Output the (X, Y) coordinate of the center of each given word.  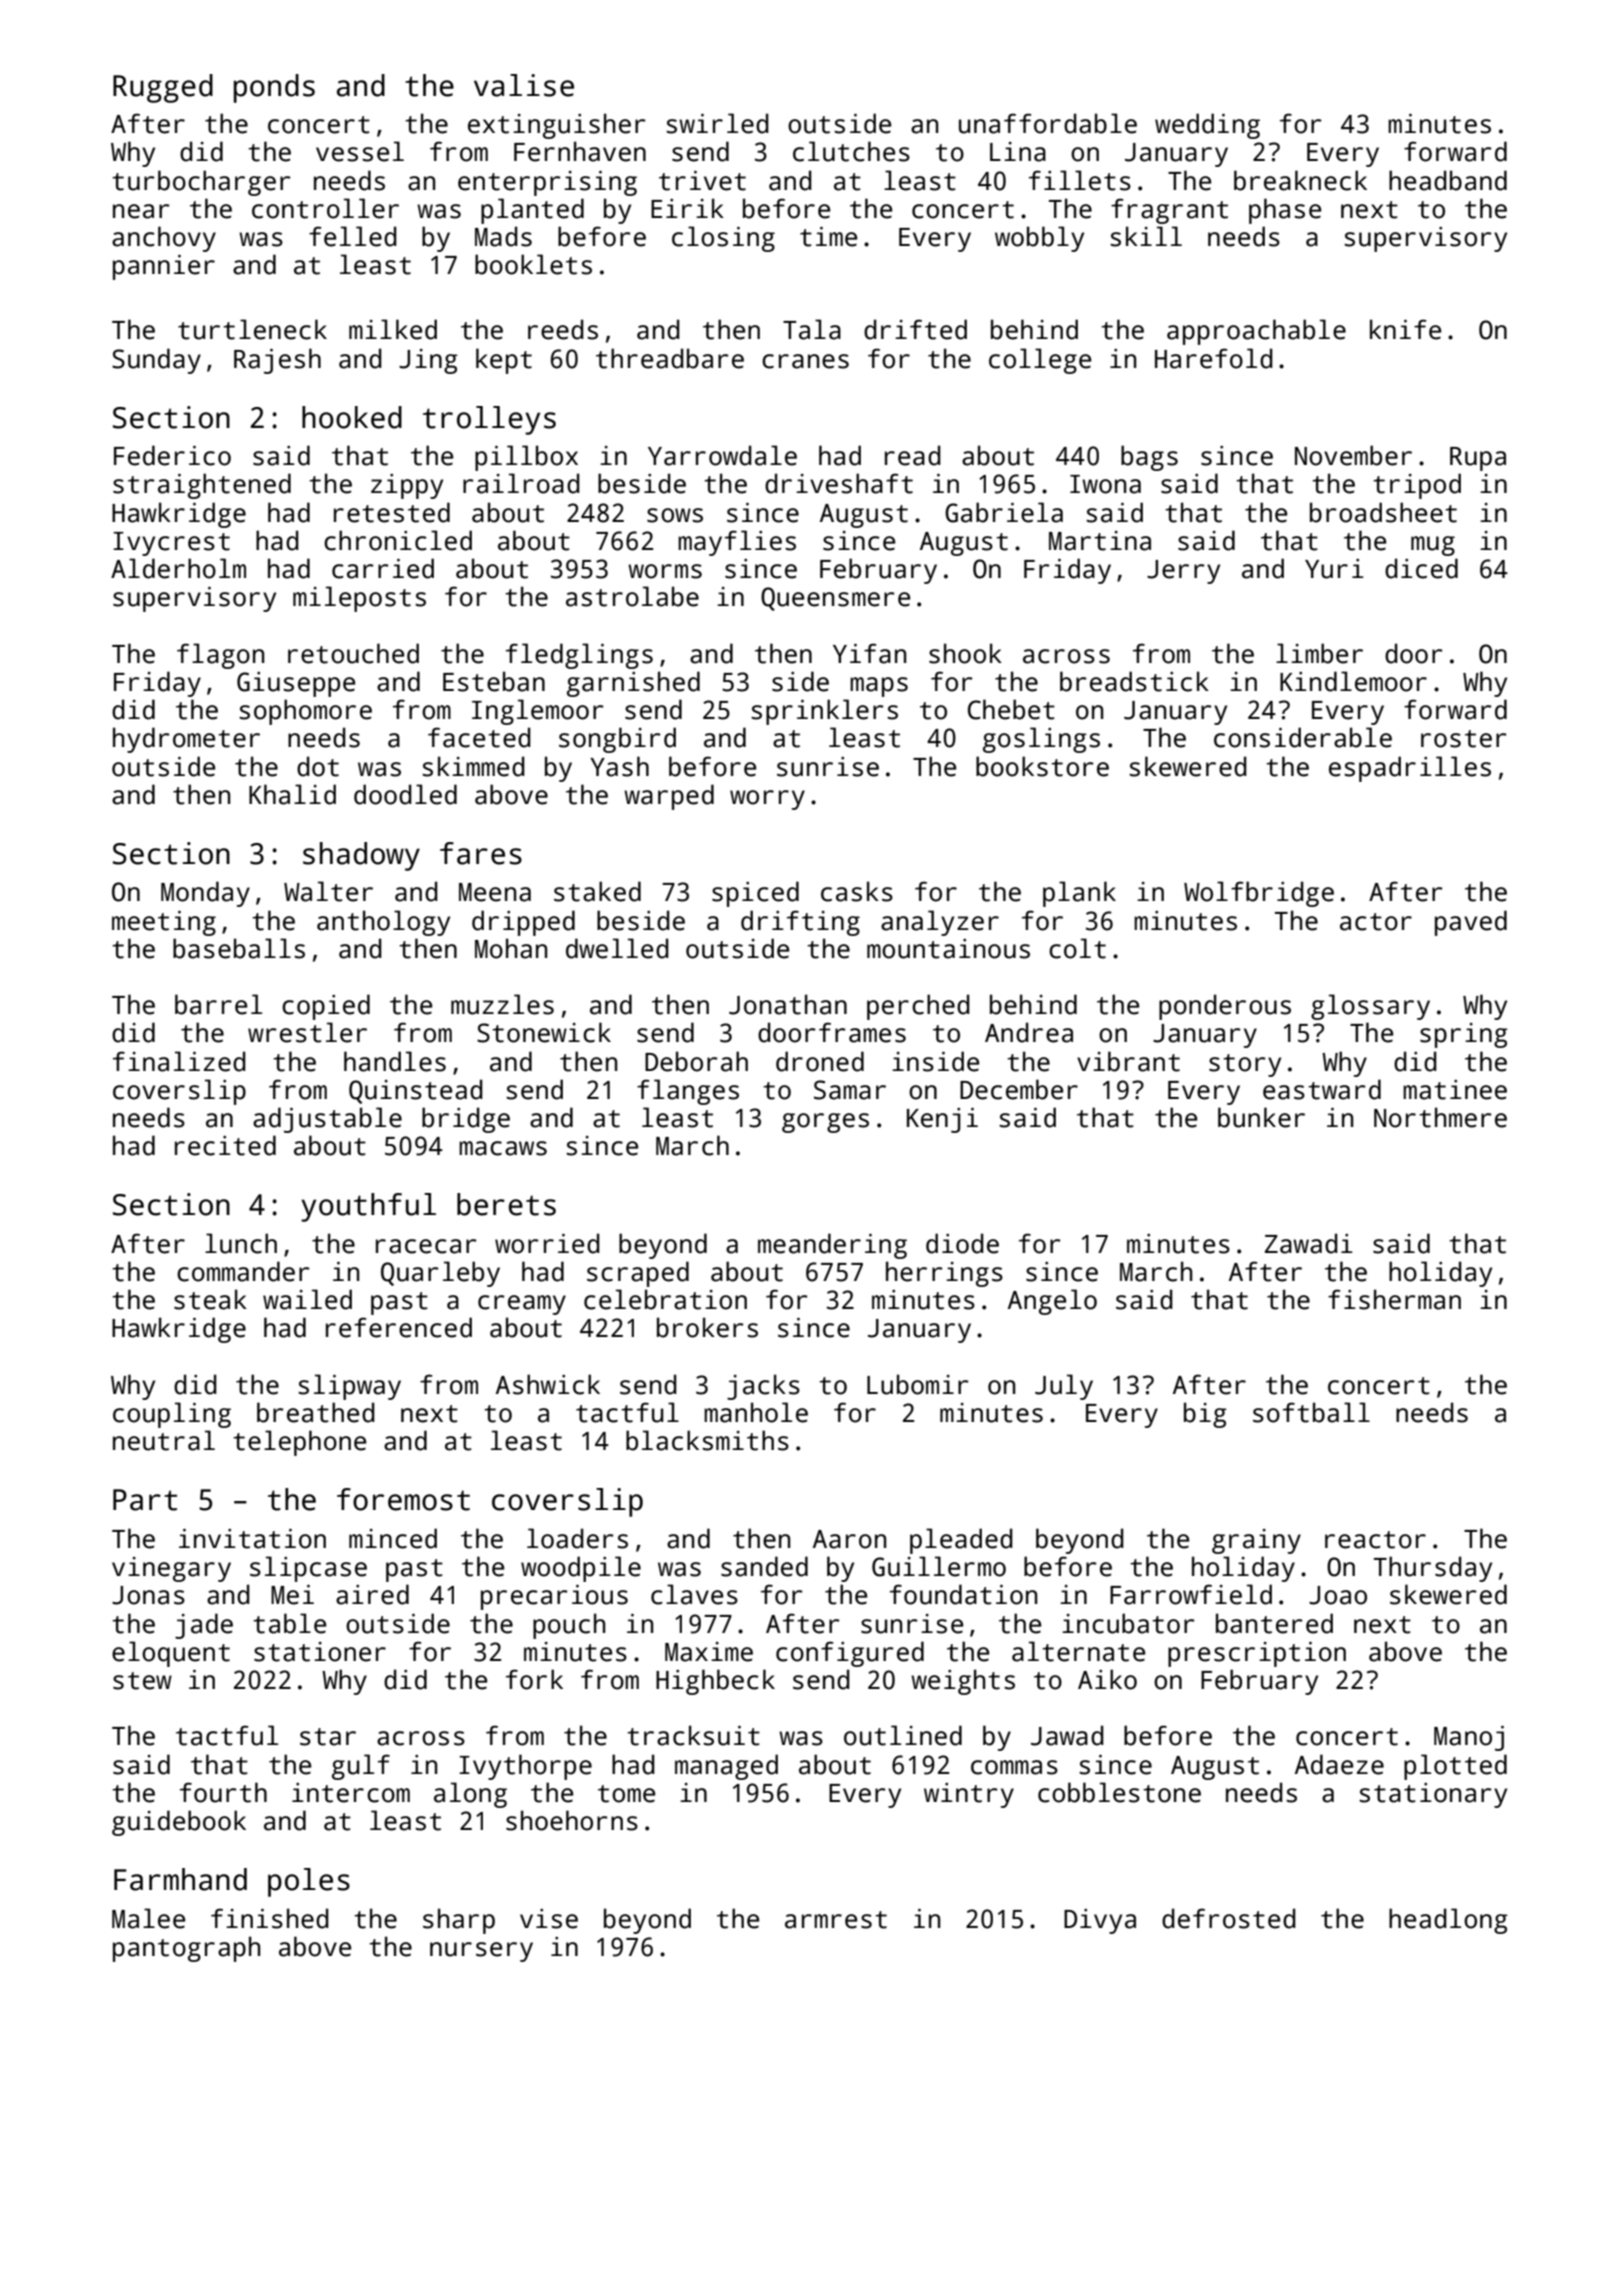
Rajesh (277, 361)
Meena (495, 892)
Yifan (869, 653)
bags (1149, 458)
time (828, 237)
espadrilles (1410, 769)
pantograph (186, 1949)
